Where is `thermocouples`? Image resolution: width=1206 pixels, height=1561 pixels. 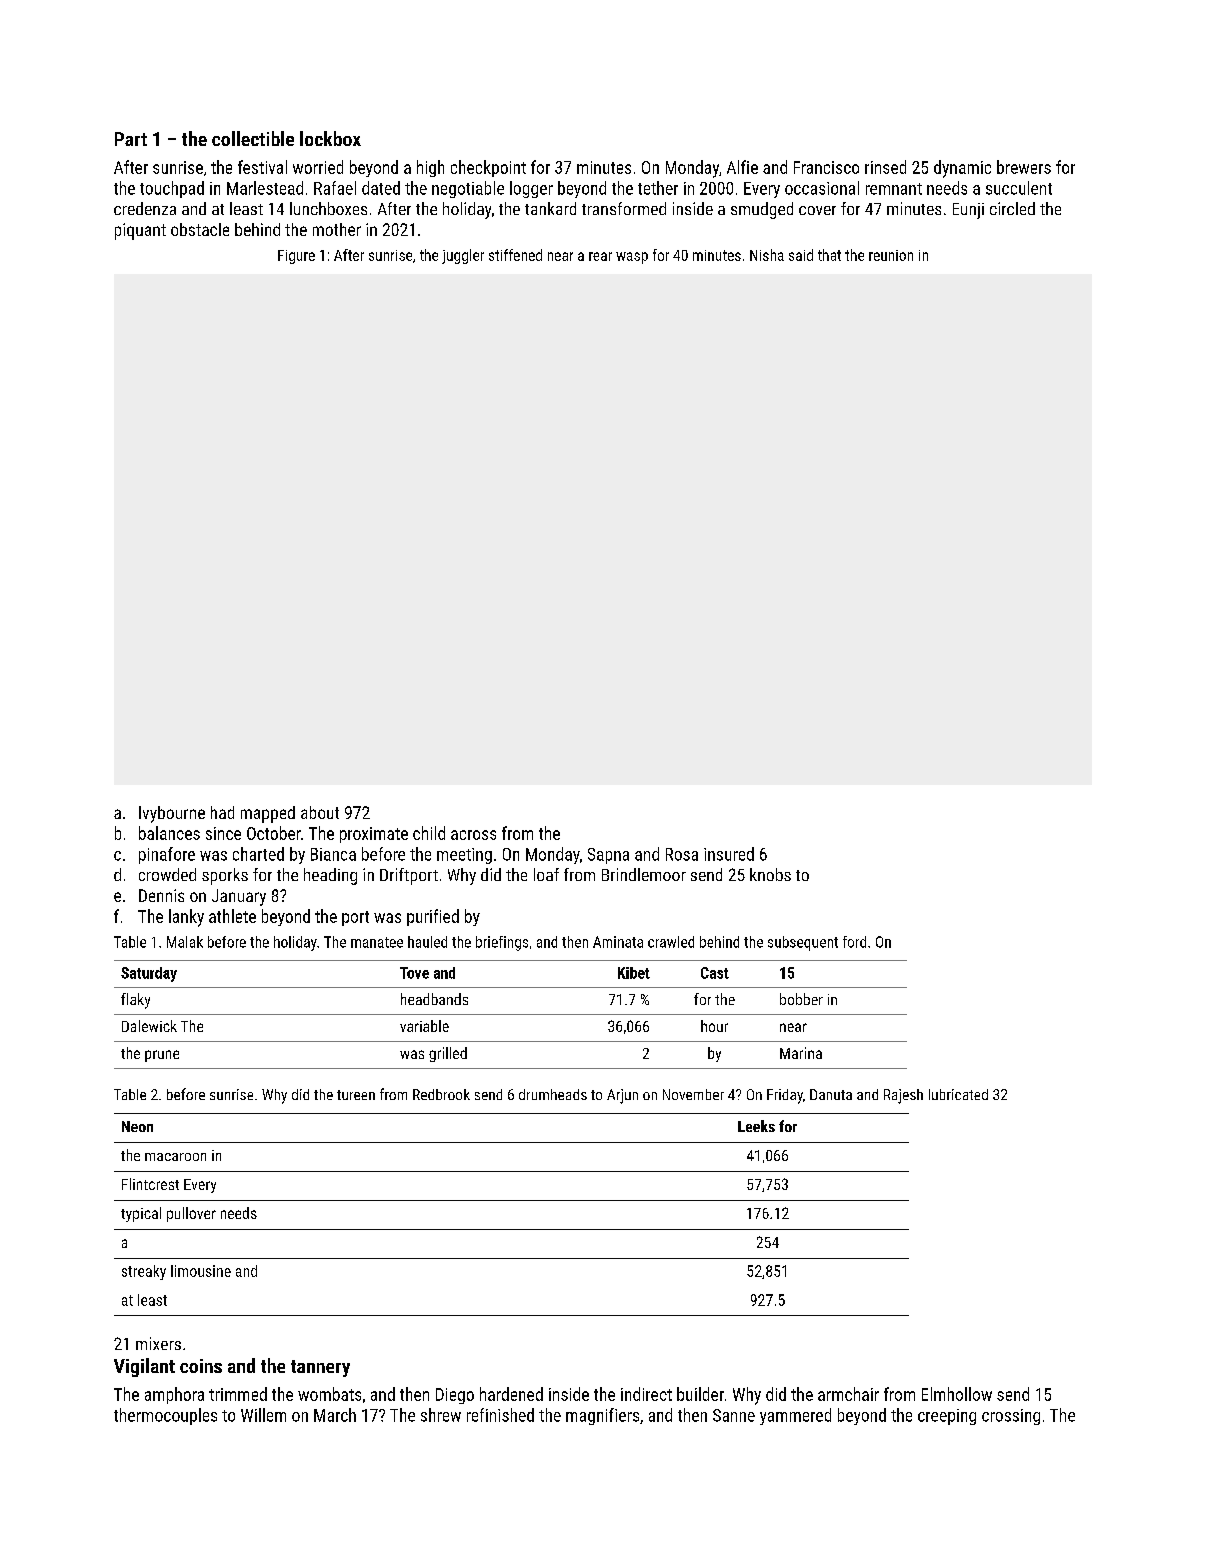
thermocouples is located at coordinates (165, 1416).
